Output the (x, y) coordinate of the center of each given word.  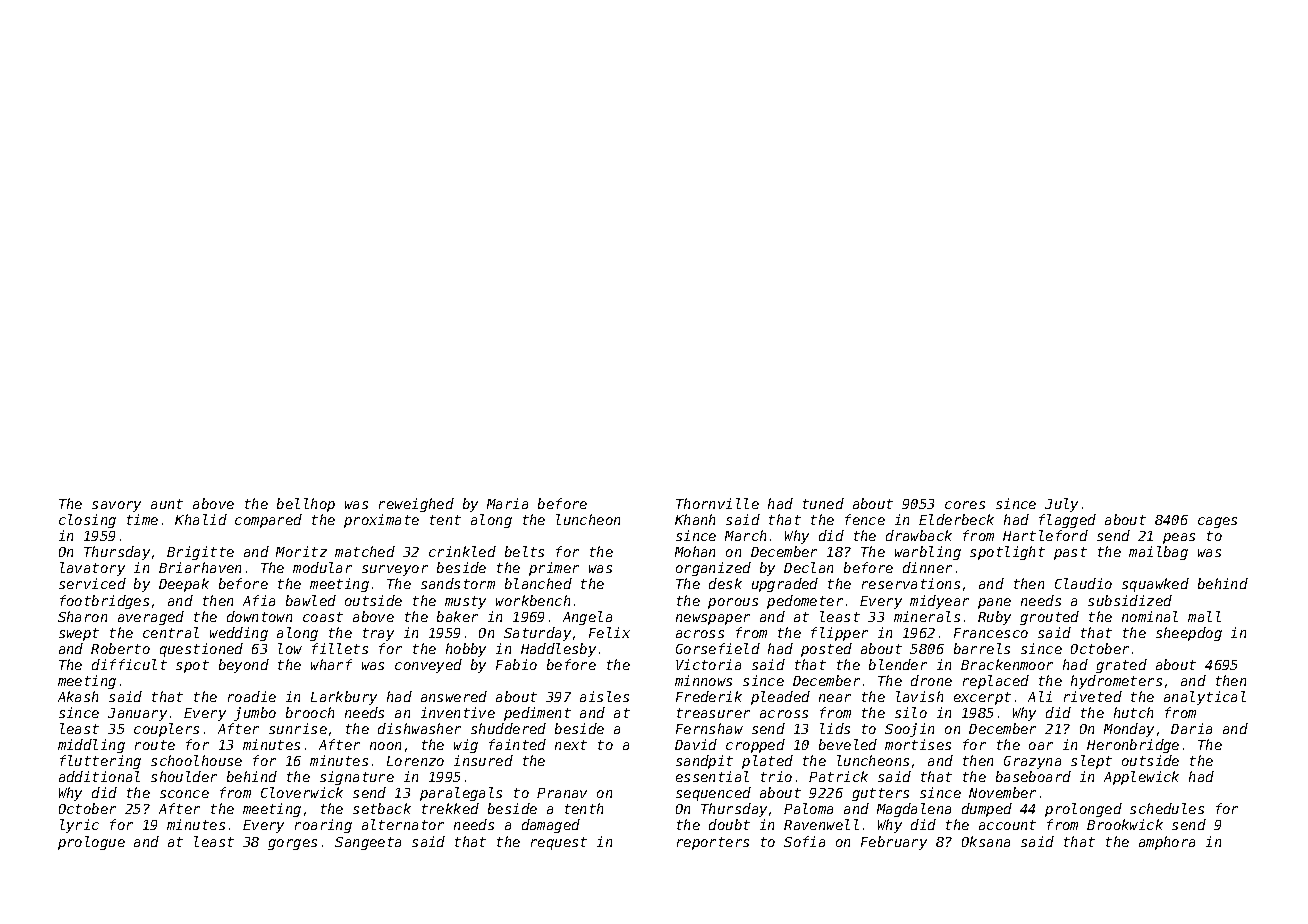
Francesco (991, 633)
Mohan (695, 551)
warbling (928, 553)
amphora (1167, 843)
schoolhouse (196, 760)
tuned (823, 503)
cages (1217, 522)
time (142, 519)
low (290, 648)
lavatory (92, 569)
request (559, 843)
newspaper (713, 619)
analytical (1205, 698)
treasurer (713, 713)
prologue (91, 843)
